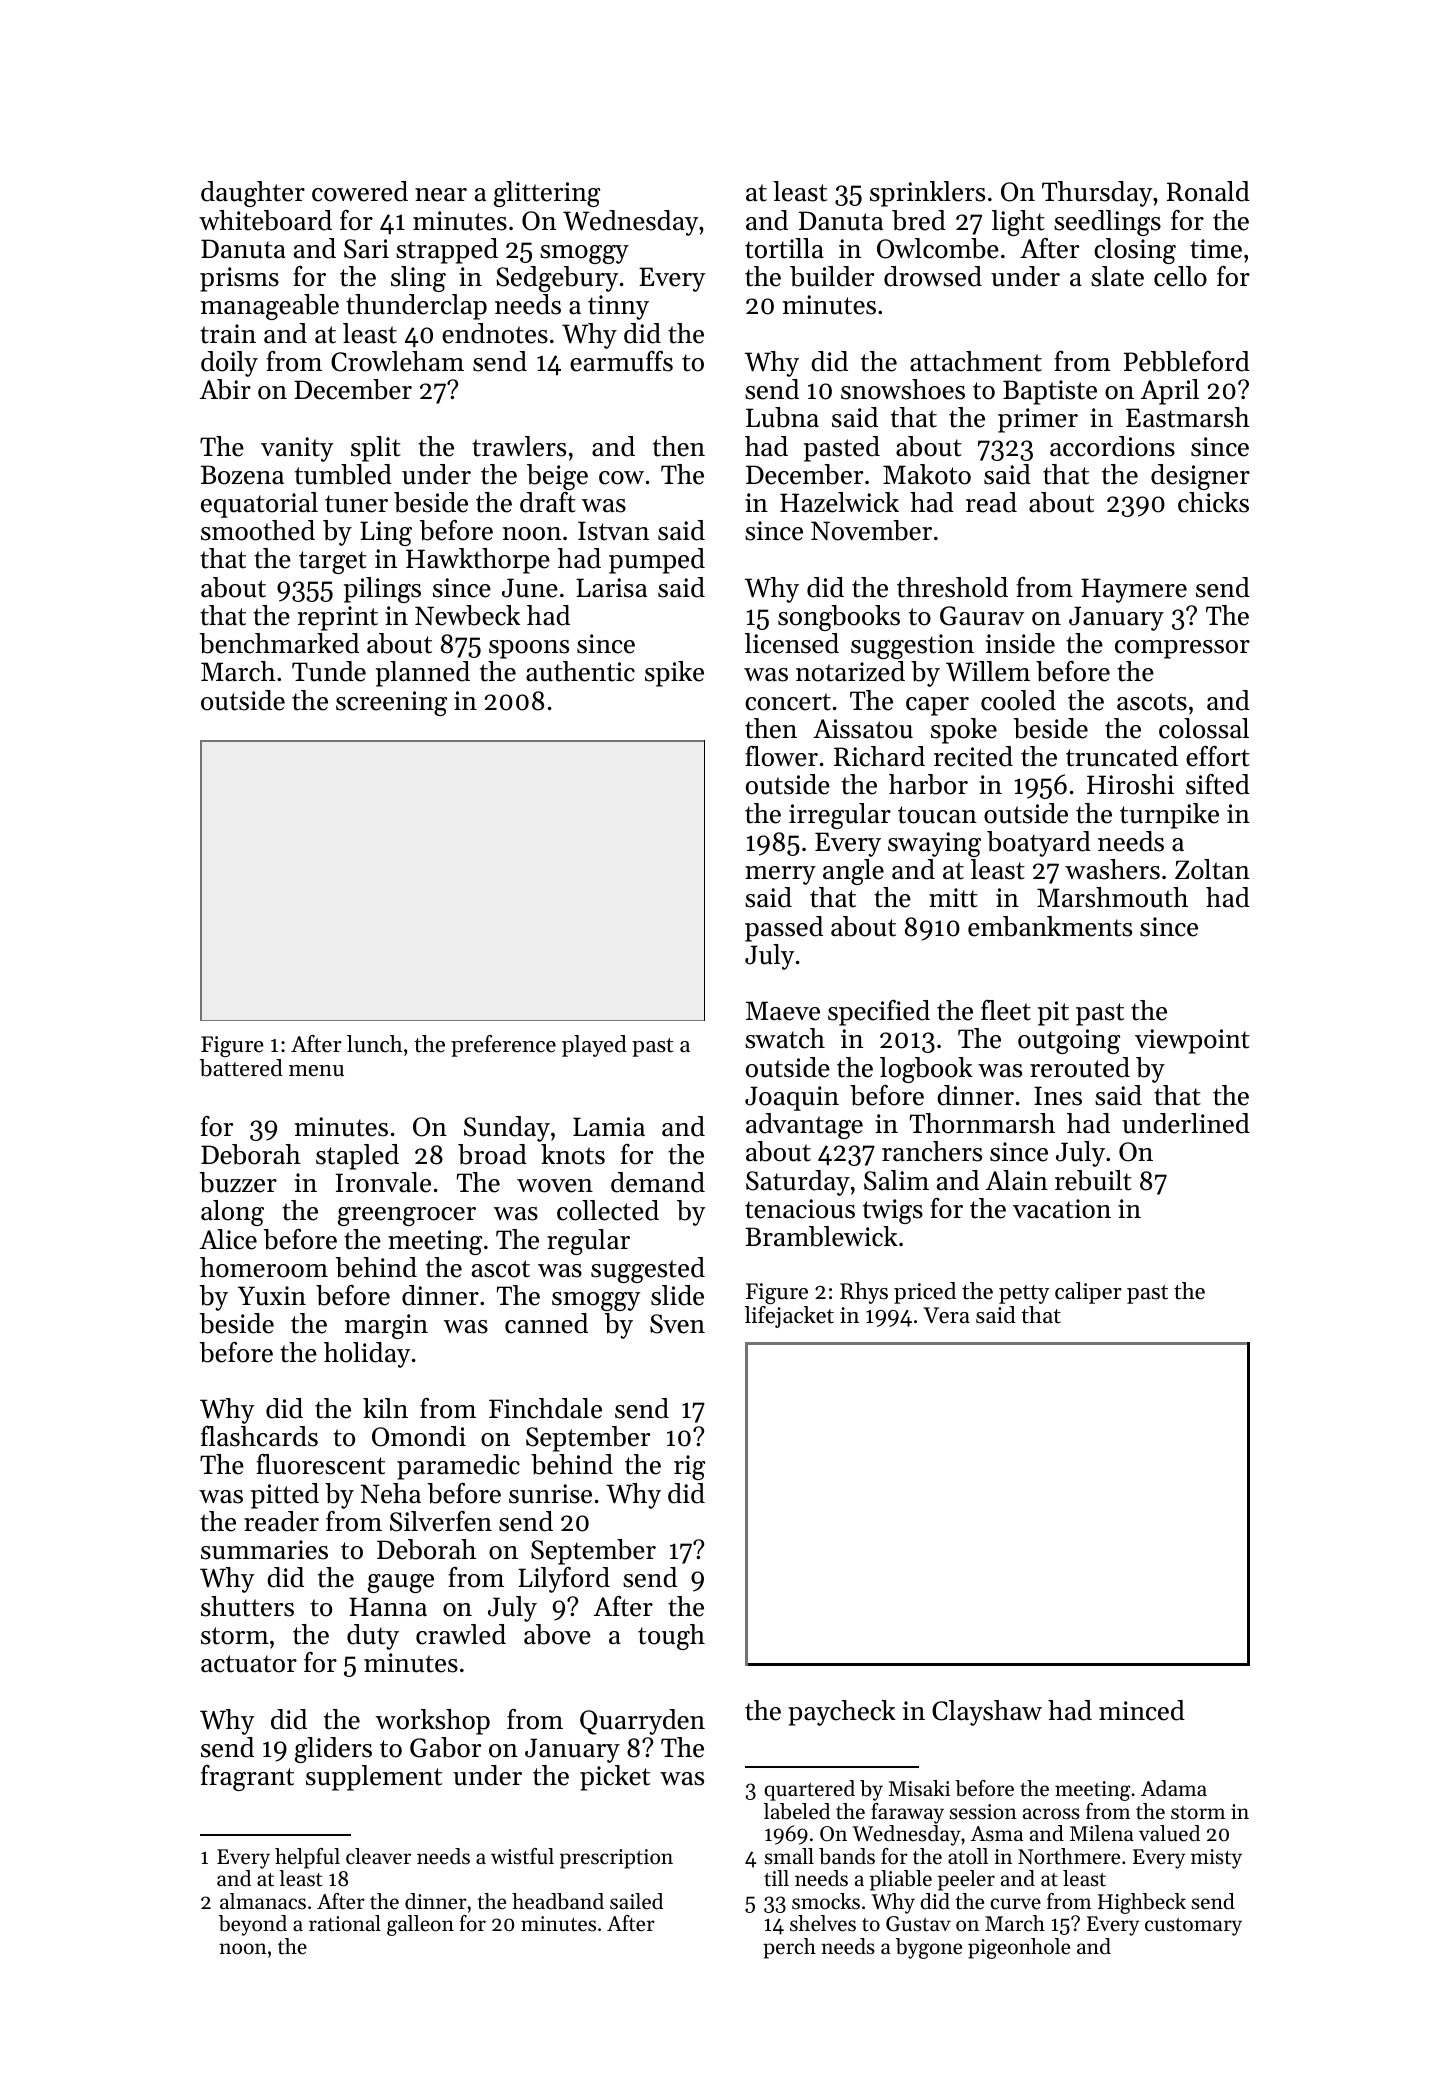 This screenshot has width=1450, height=2100. What do you see at coordinates (1050, 926) in the screenshot?
I see `embankments` at bounding box center [1050, 926].
